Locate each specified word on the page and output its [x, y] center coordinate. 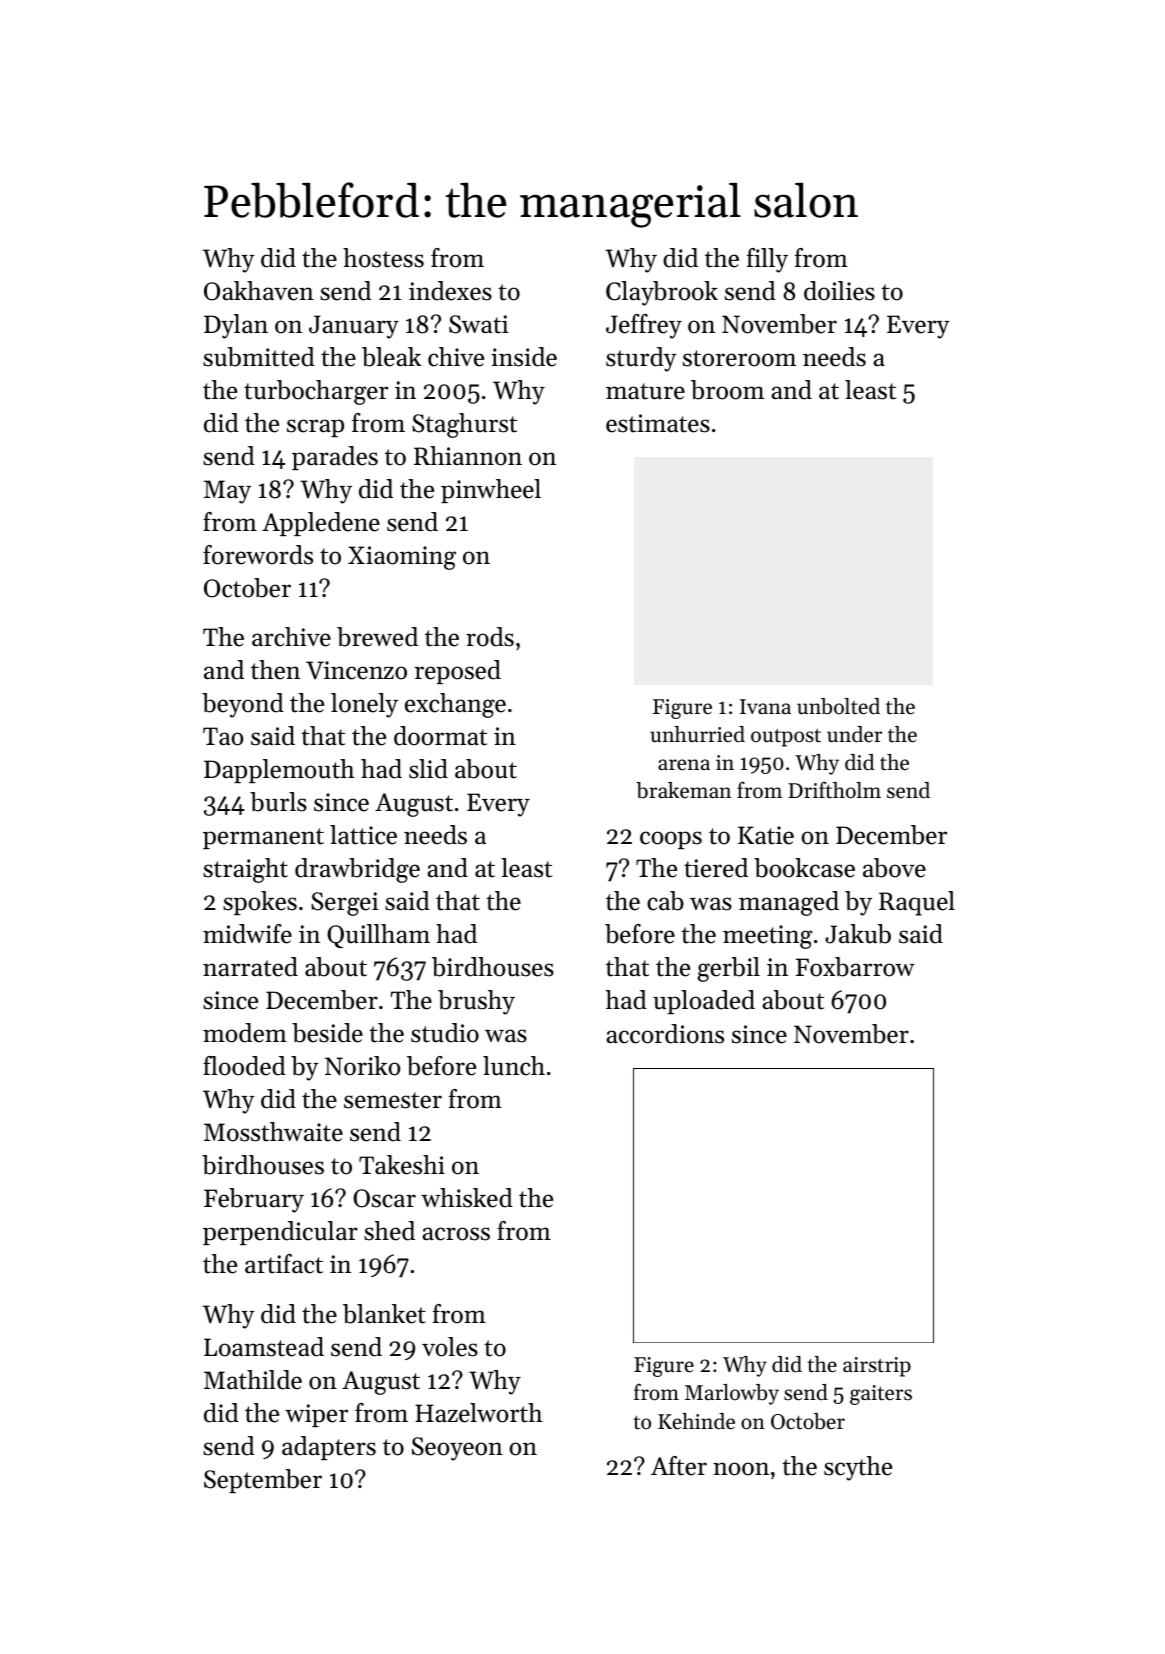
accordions [665, 1034]
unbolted [838, 706]
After [679, 1466]
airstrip [877, 1367]
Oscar [384, 1198]
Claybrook [662, 293]
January [354, 327]
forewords [258, 555]
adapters [329, 1448]
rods [490, 637]
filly [767, 260]
